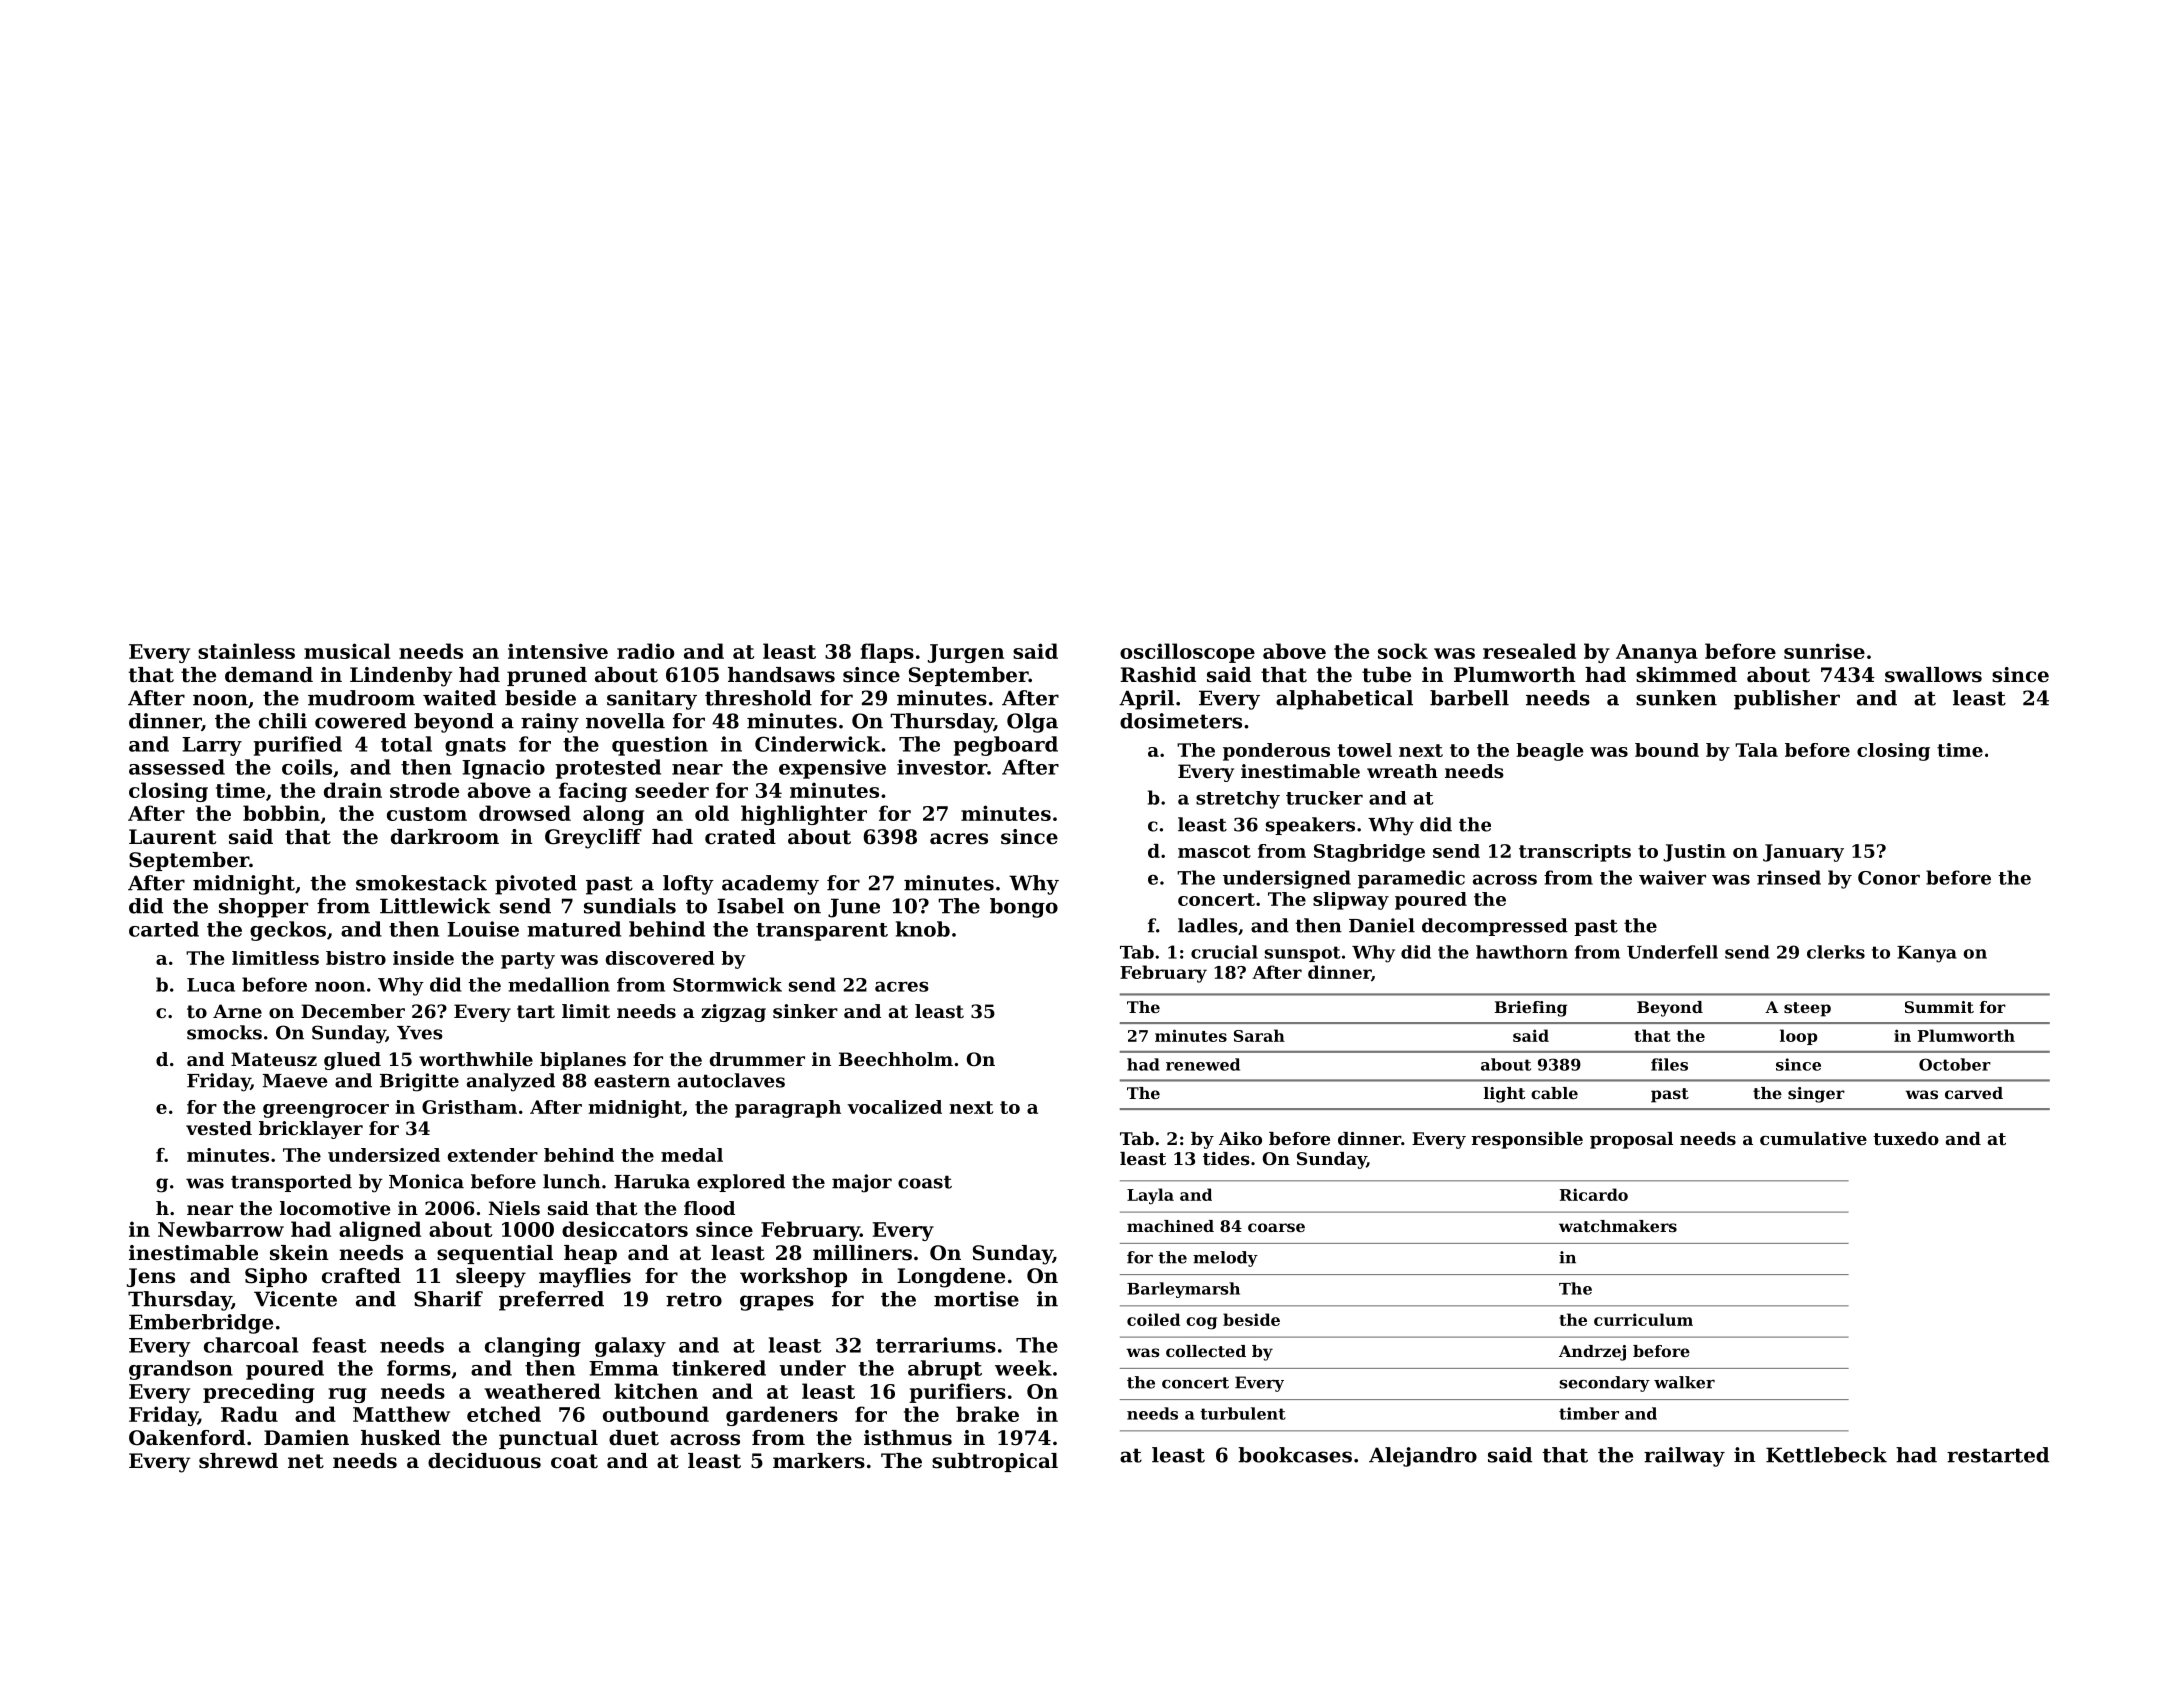 This screenshot has width=2178, height=1683. Describe the element at coordinates (1295, 1455) in the screenshot. I see `bookcases` at that location.
